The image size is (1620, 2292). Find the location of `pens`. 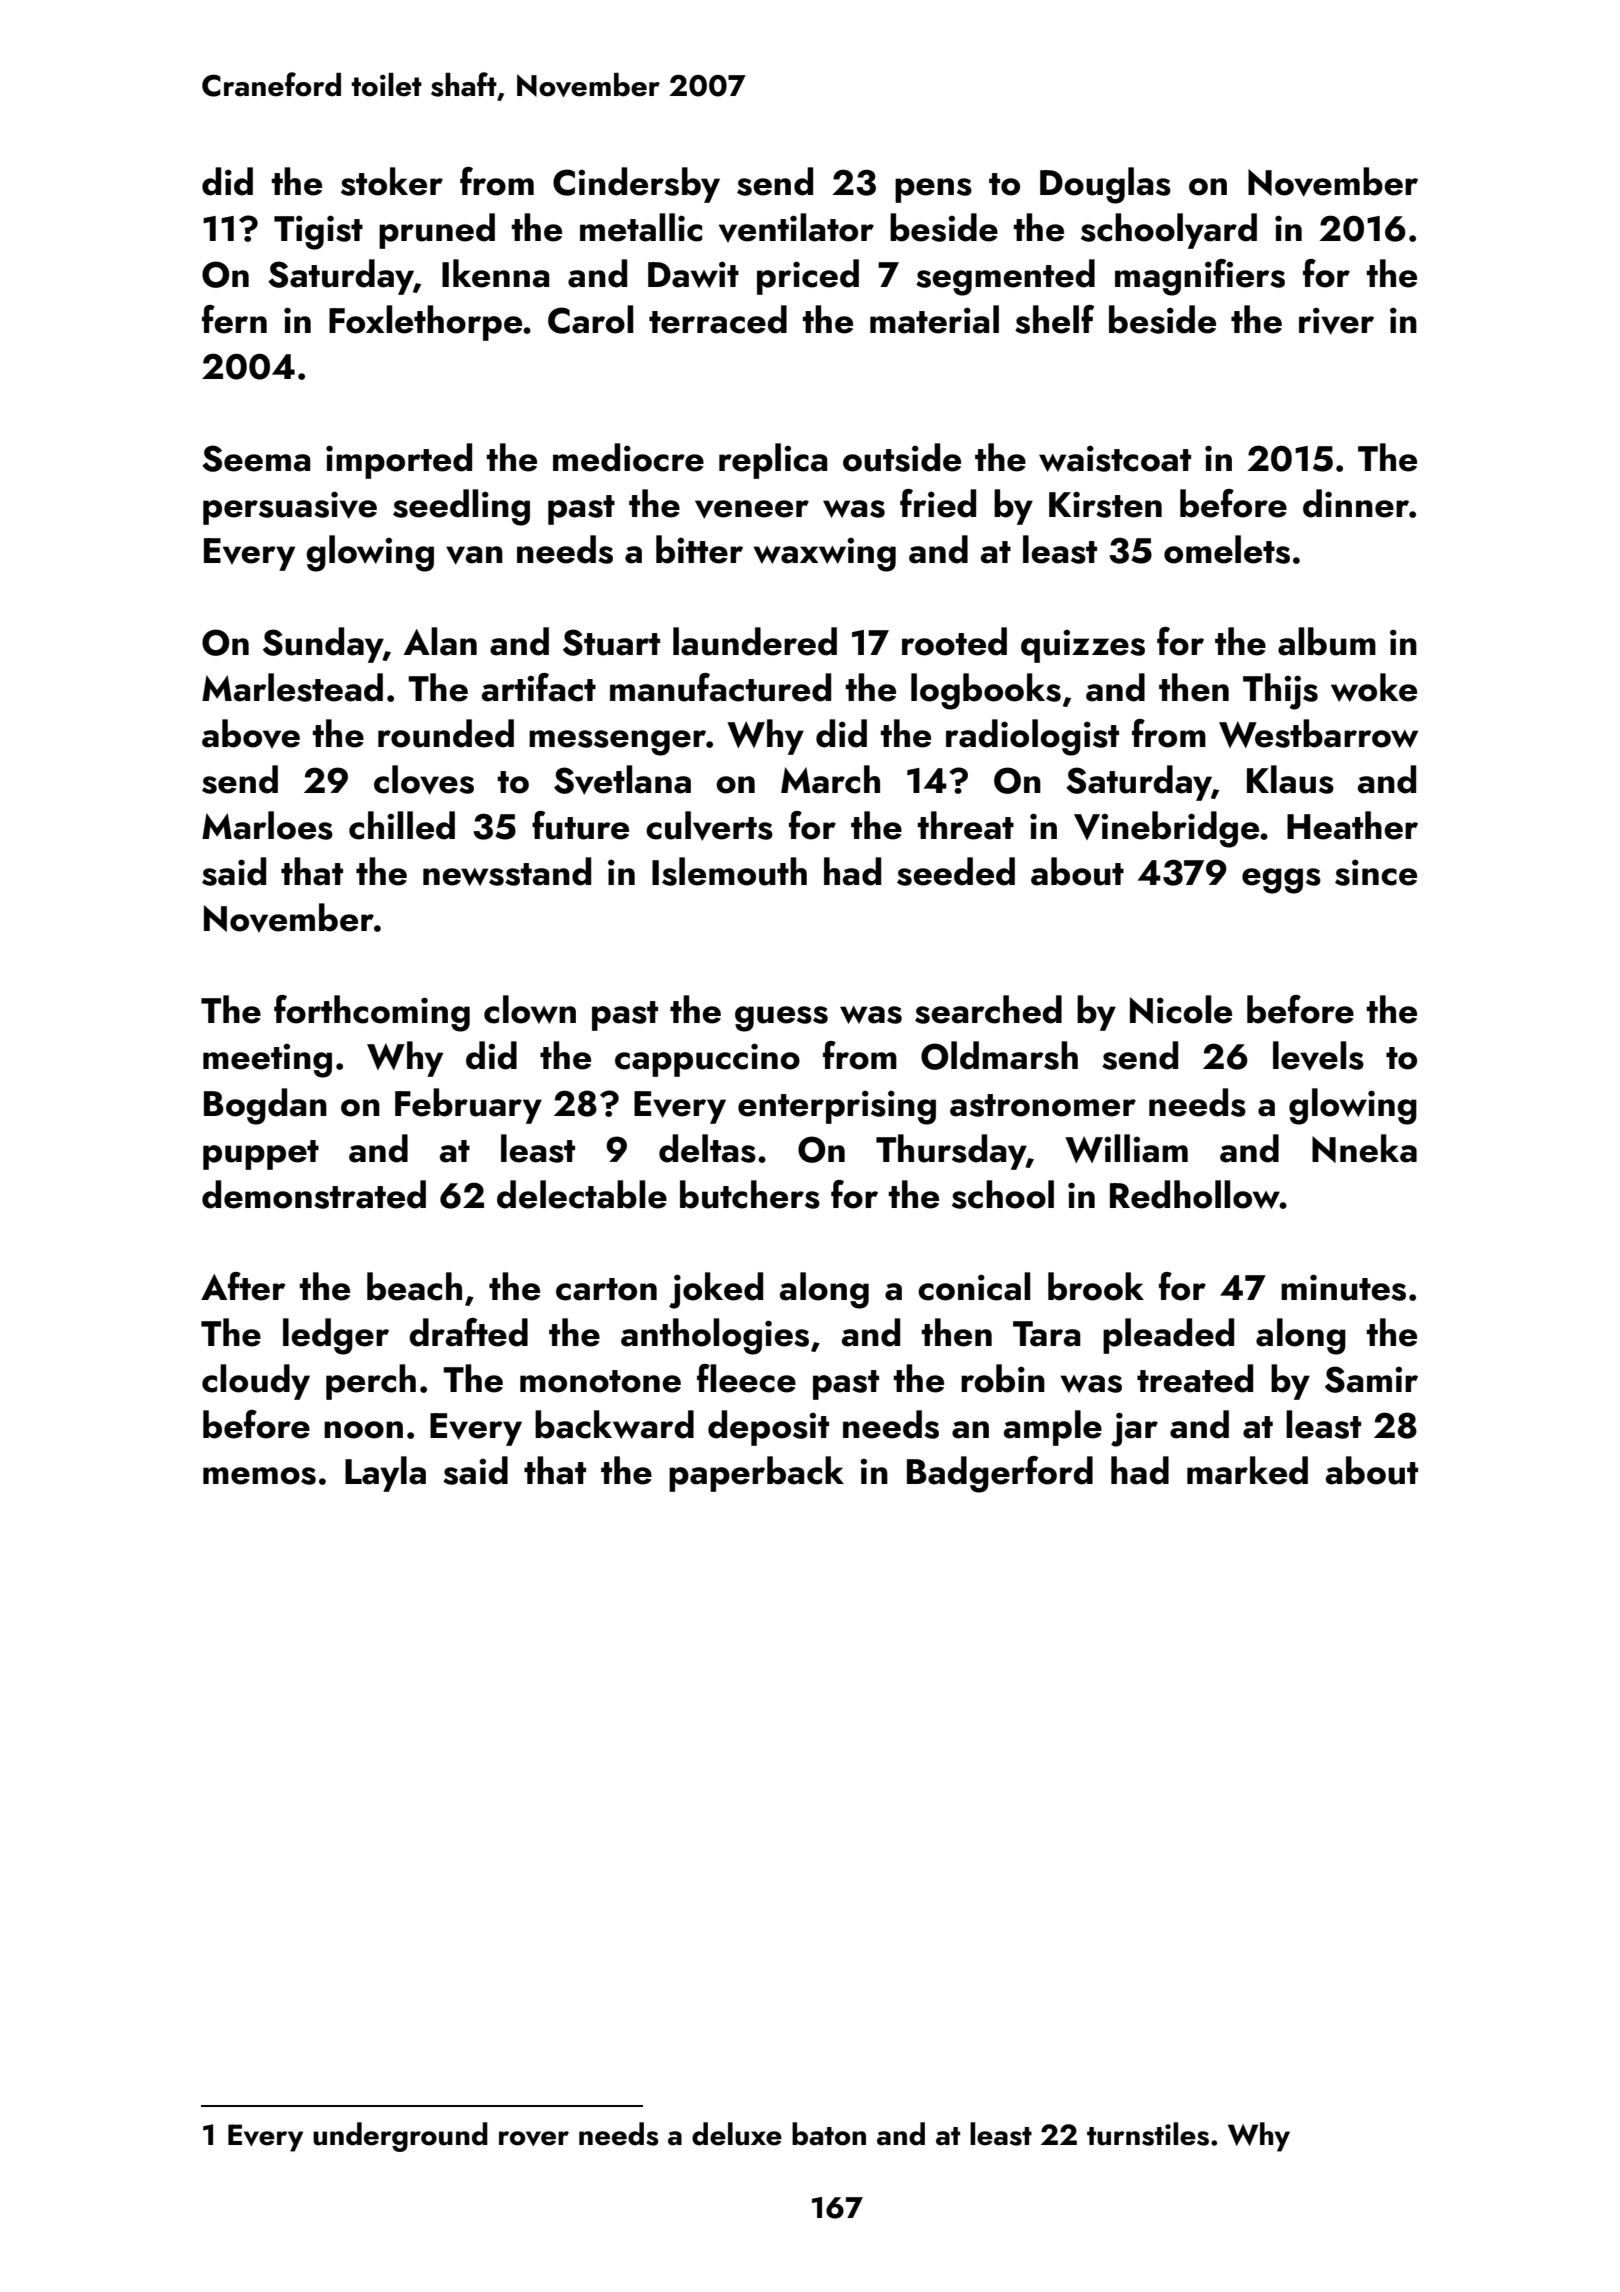

pens is located at coordinates (933, 190).
